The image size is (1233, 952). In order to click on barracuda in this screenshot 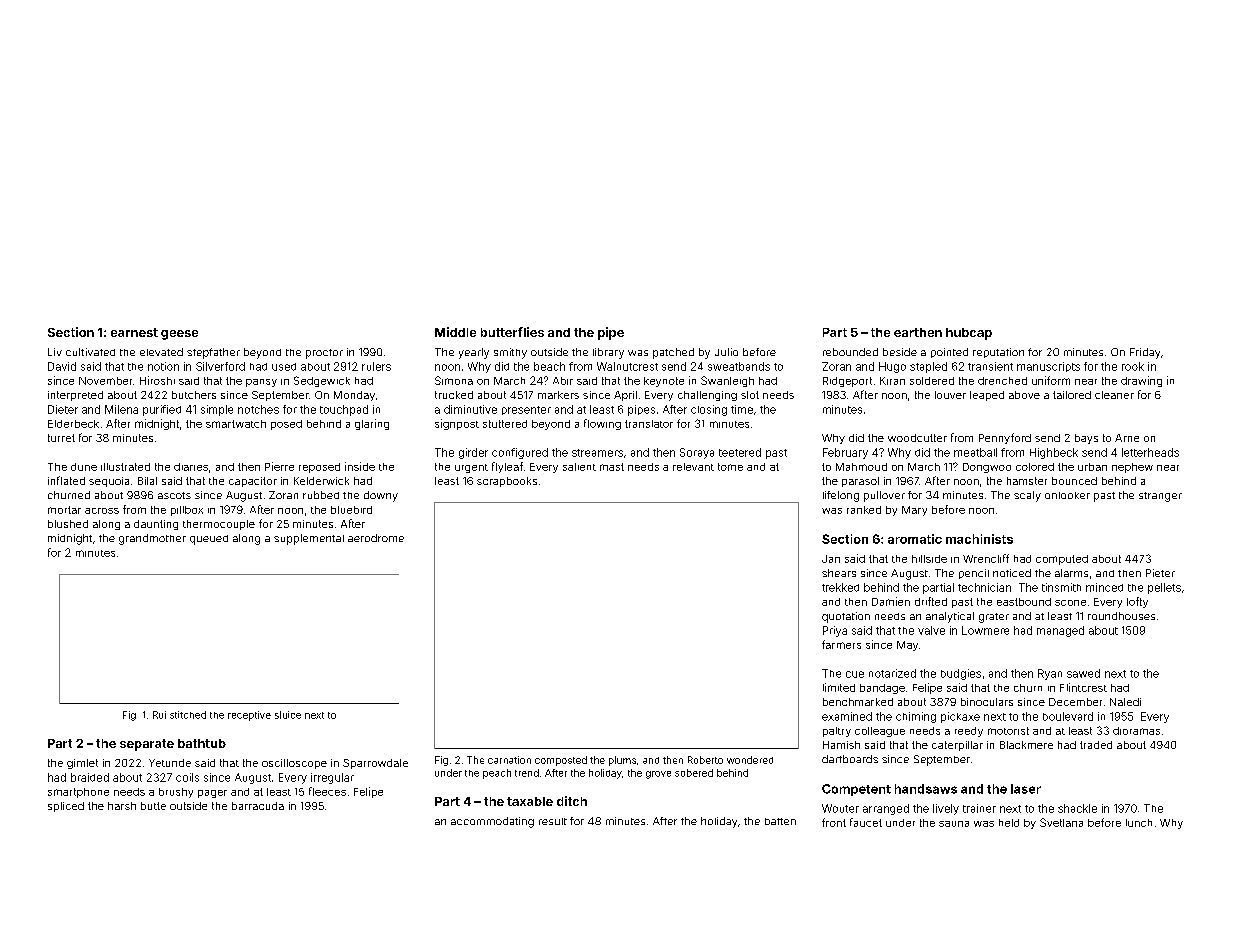, I will do `click(258, 806)`.
